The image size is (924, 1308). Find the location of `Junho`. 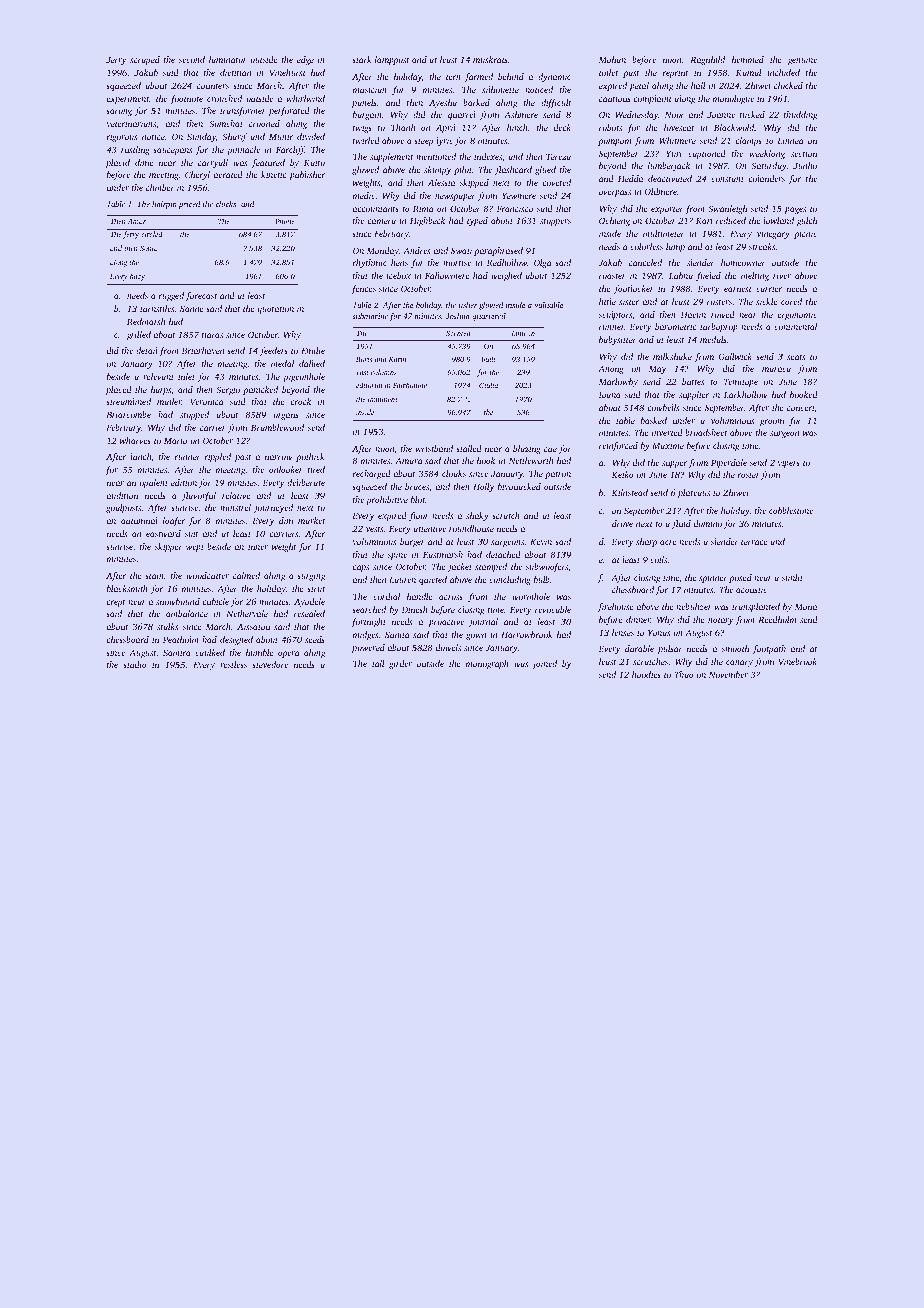

Junho is located at coordinates (805, 165).
